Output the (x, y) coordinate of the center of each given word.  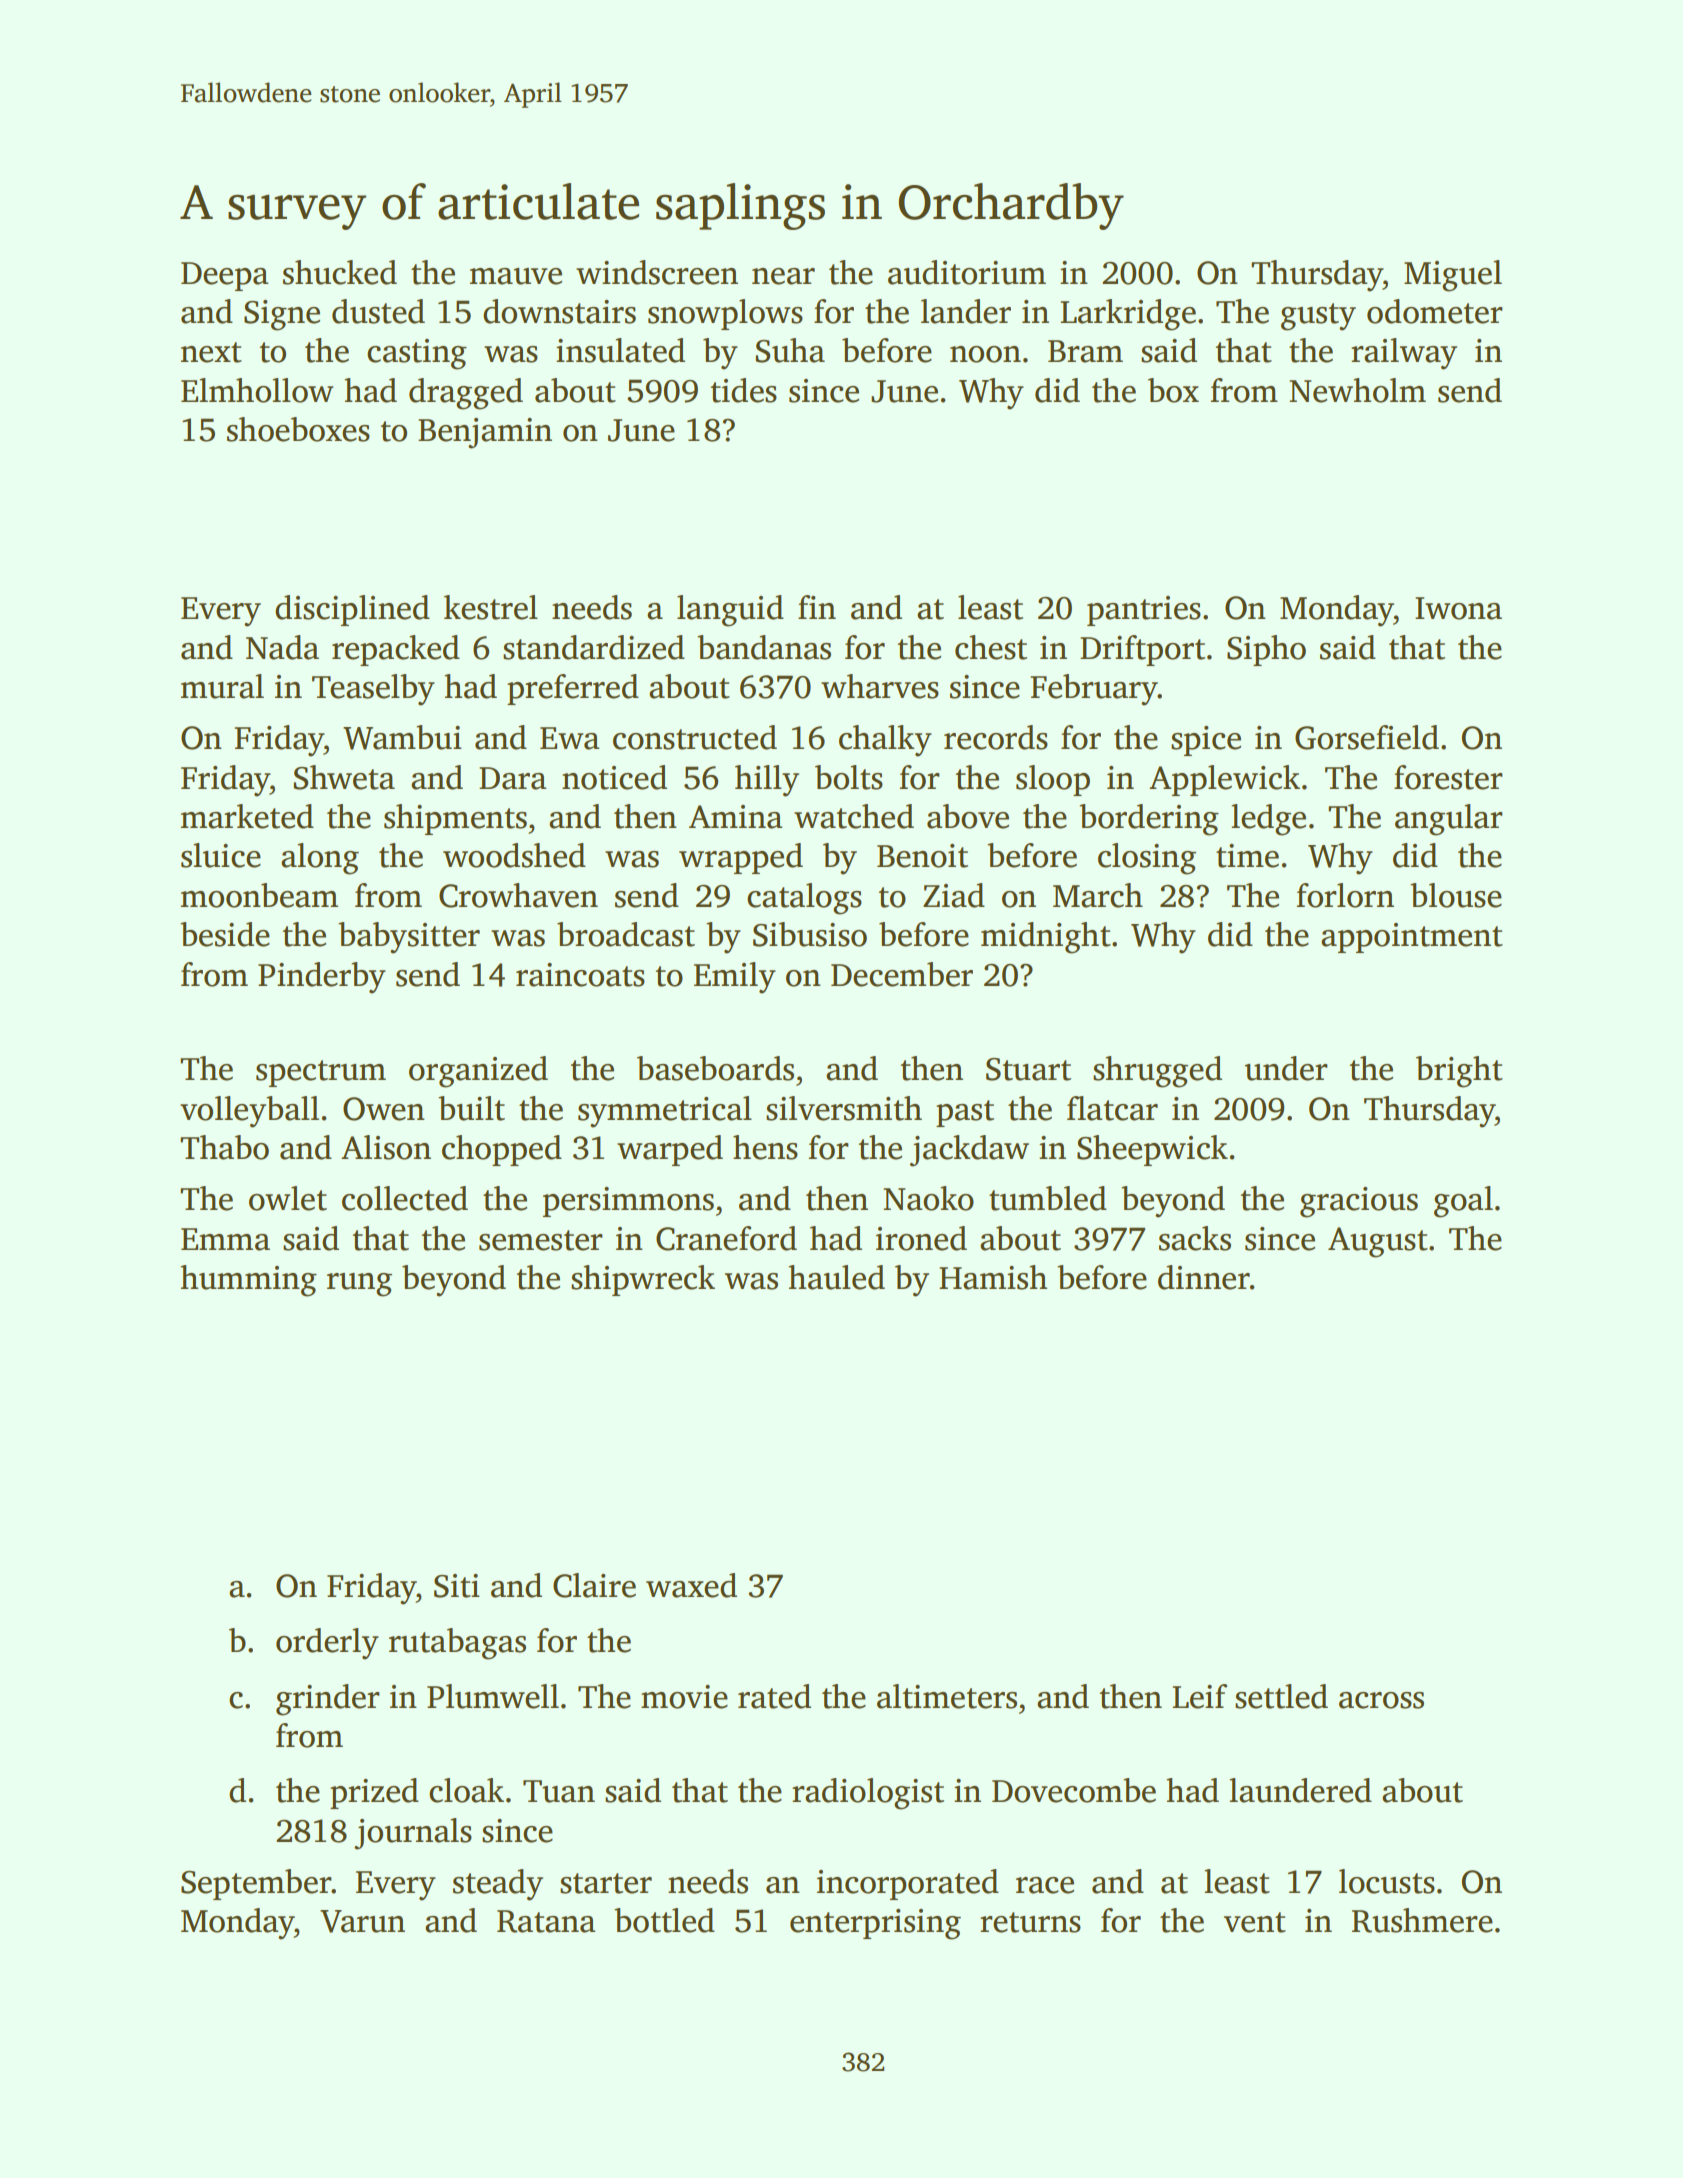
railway (1404, 354)
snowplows (725, 314)
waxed (691, 1585)
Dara (512, 778)
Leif (1199, 1696)
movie (684, 1697)
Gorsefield (1367, 737)
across (1381, 1700)
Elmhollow (257, 390)
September (256, 1884)
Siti (457, 1586)
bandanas (764, 647)
